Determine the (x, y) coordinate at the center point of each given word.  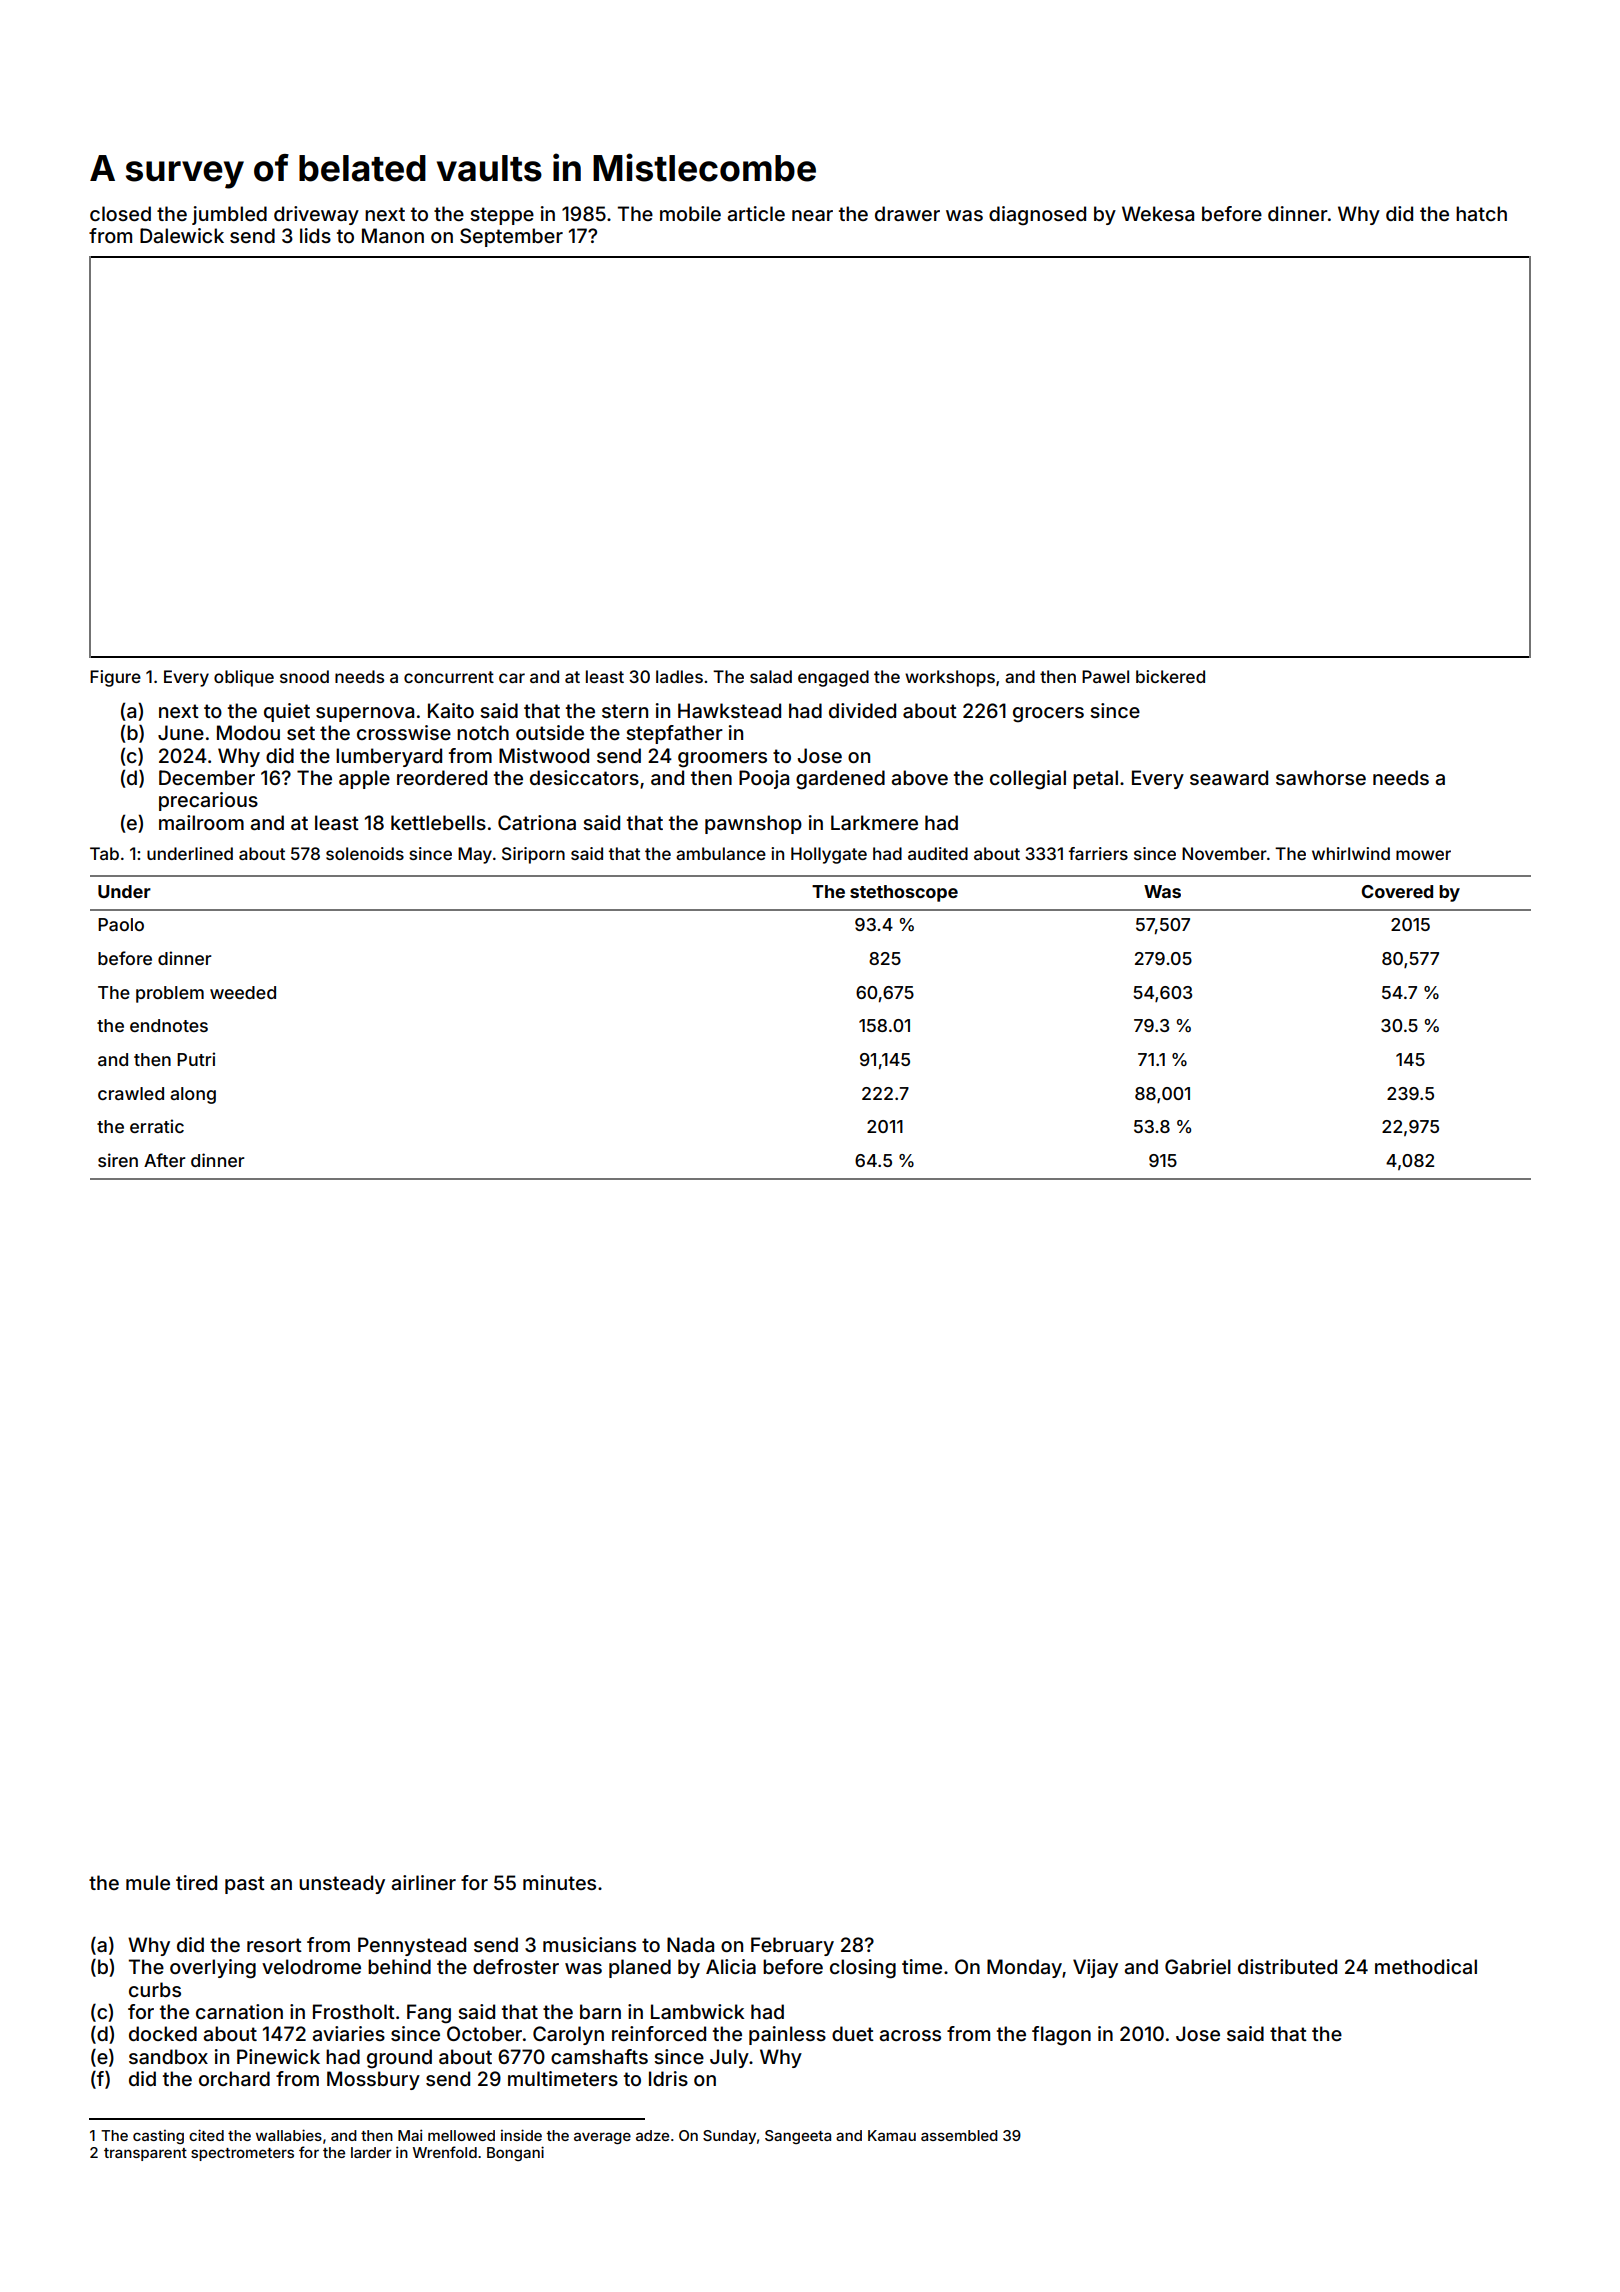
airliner (423, 1882)
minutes (559, 1882)
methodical (1426, 1966)
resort (274, 1945)
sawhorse (1321, 777)
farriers (1098, 853)
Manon (393, 235)
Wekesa (1158, 213)
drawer (907, 213)
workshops (950, 678)
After (165, 1160)
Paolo (121, 924)
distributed (1287, 1966)
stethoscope (904, 893)
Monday (1024, 1968)
